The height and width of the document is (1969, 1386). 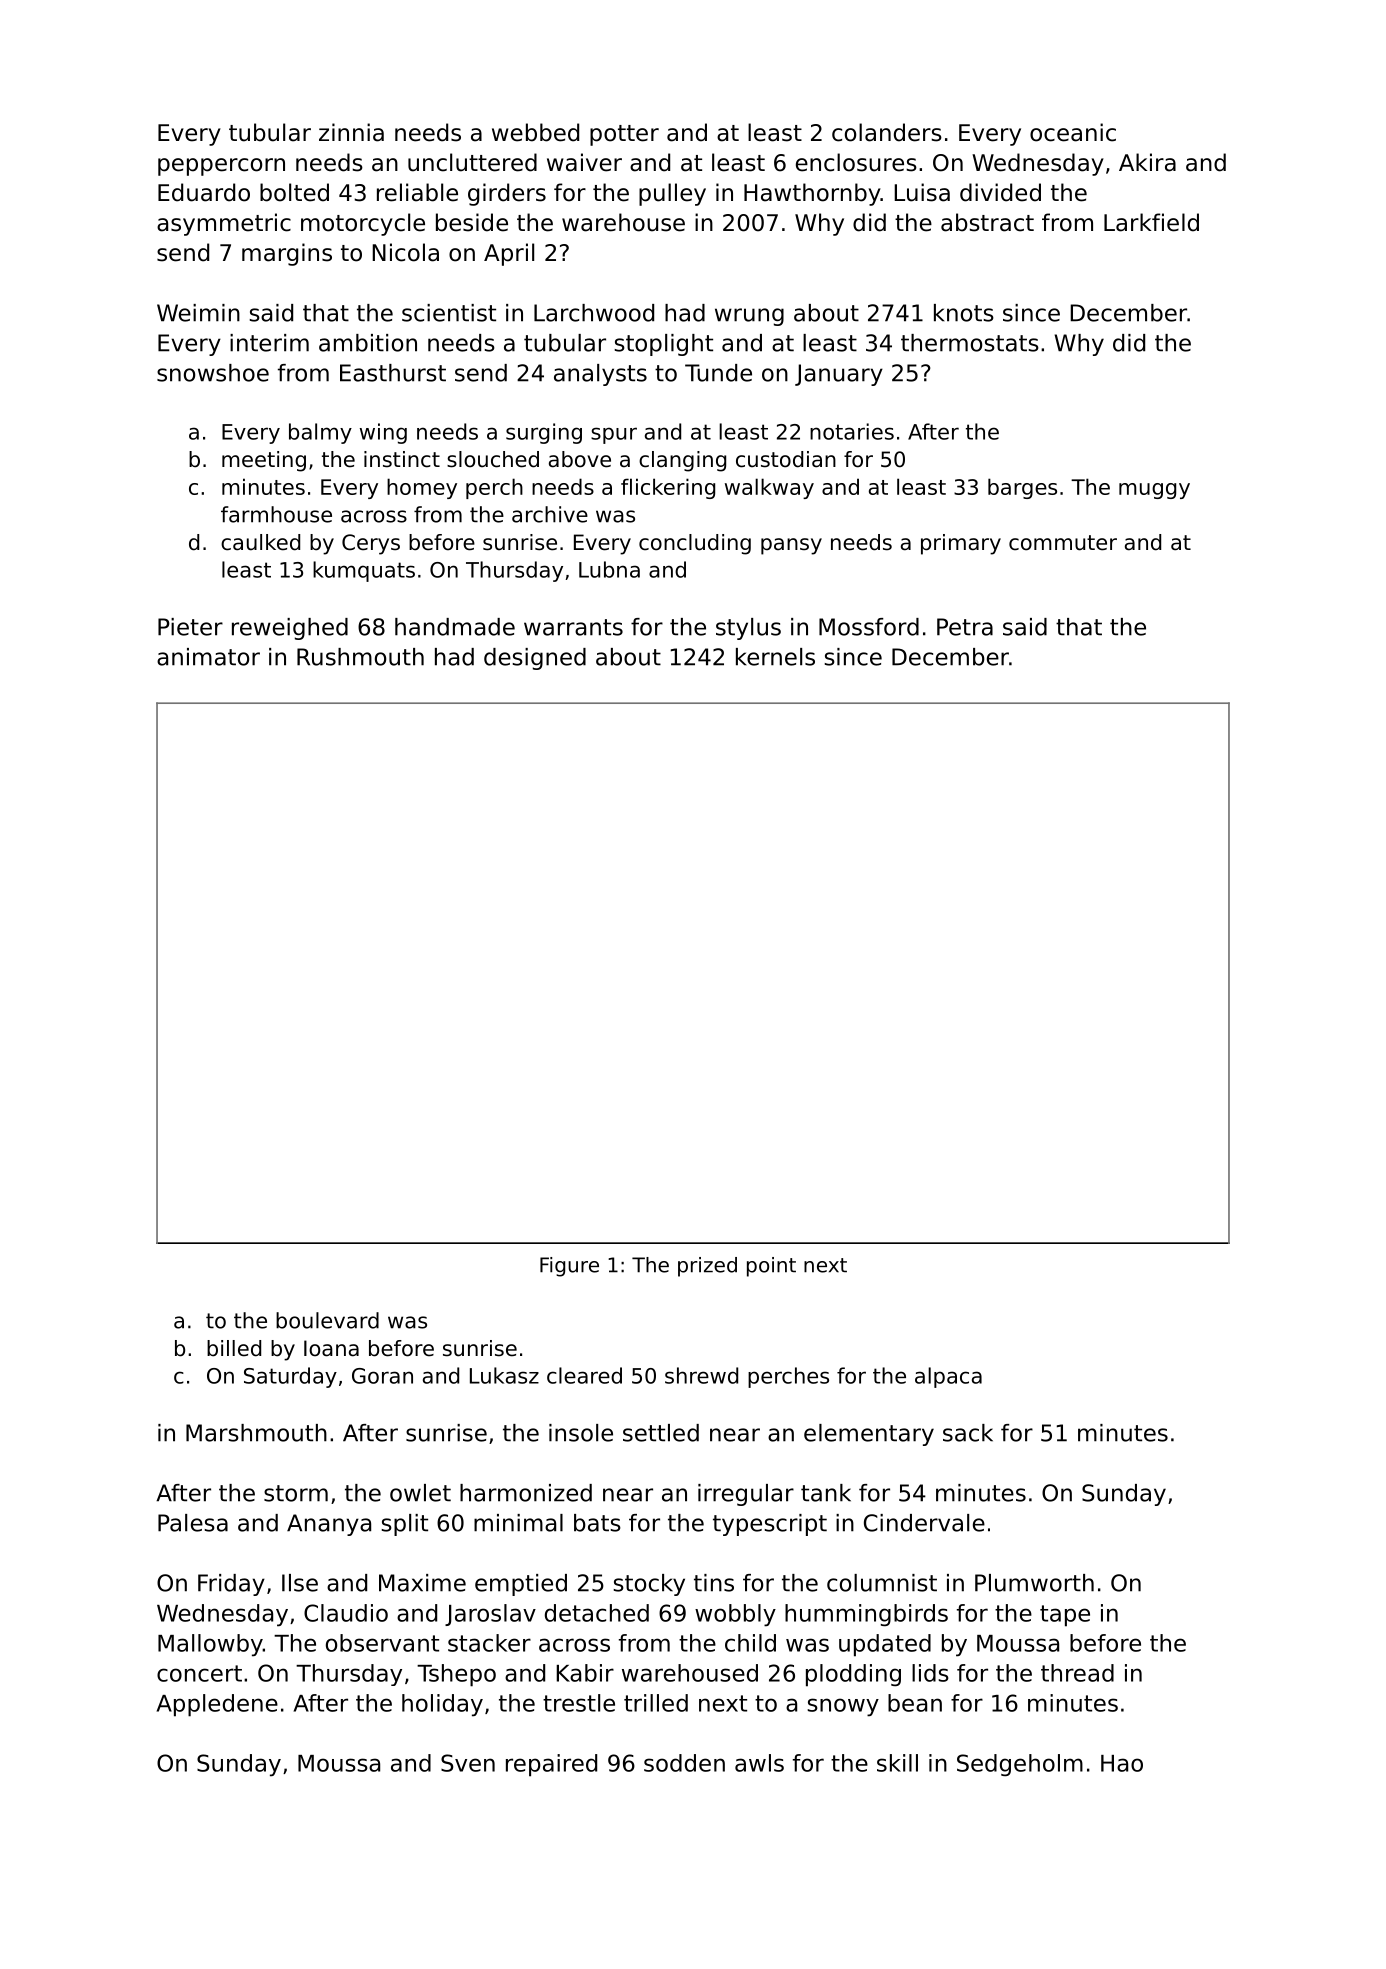 What do you see at coordinates (1151, 222) in the document?
I see `Larkfield` at bounding box center [1151, 222].
